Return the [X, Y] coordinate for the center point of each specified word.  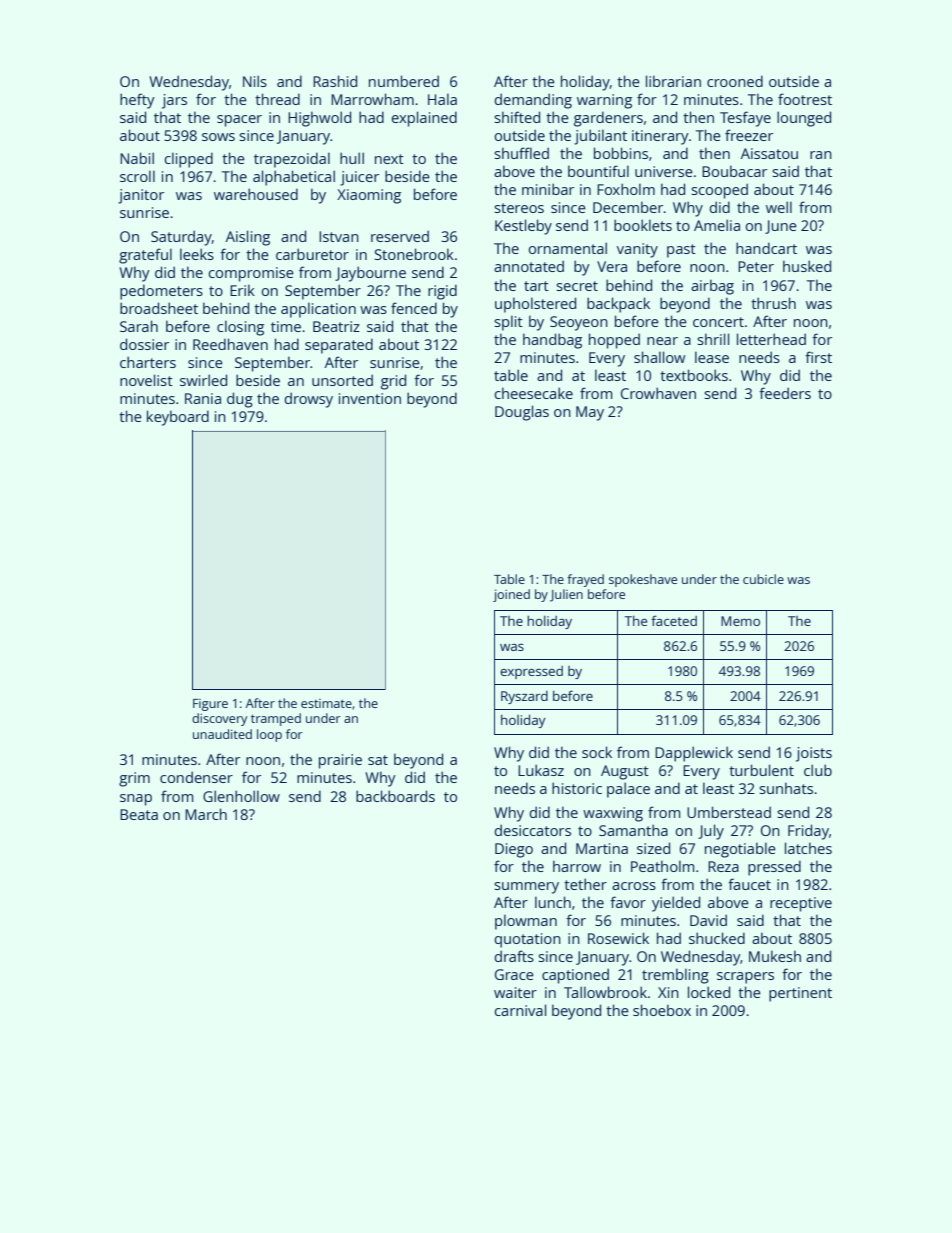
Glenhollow [241, 796]
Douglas [522, 413]
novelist [146, 380]
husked [807, 266]
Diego [514, 850]
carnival [520, 1010]
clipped [188, 160]
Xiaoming [369, 196]
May [590, 413]
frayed [585, 580]
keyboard [178, 418]
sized [653, 848]
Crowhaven [658, 393]
